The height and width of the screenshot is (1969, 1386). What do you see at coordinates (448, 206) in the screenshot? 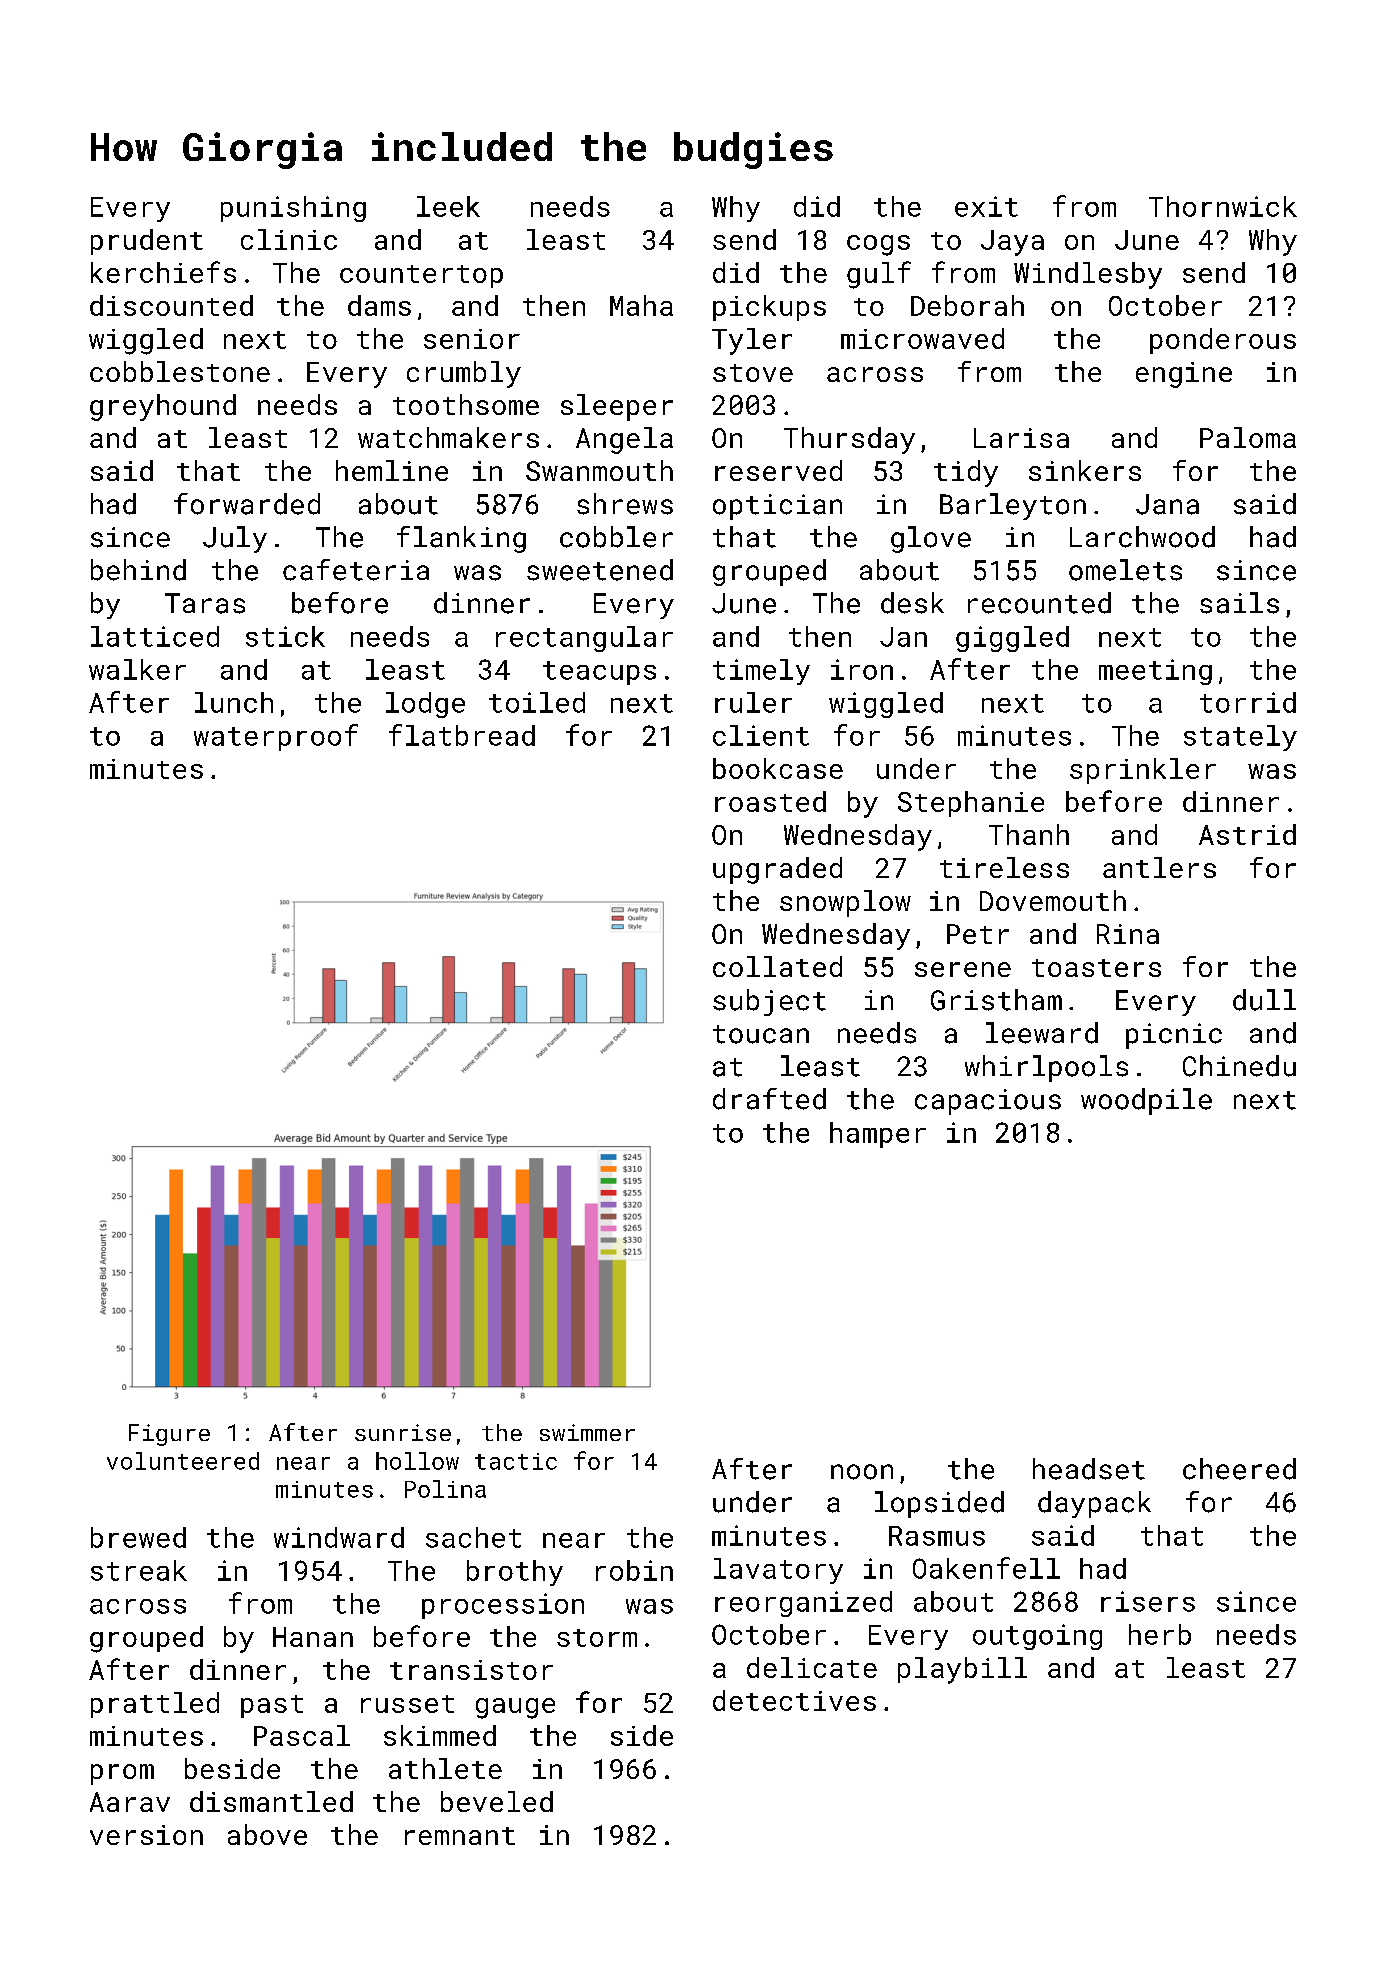
I see `leek` at bounding box center [448, 206].
